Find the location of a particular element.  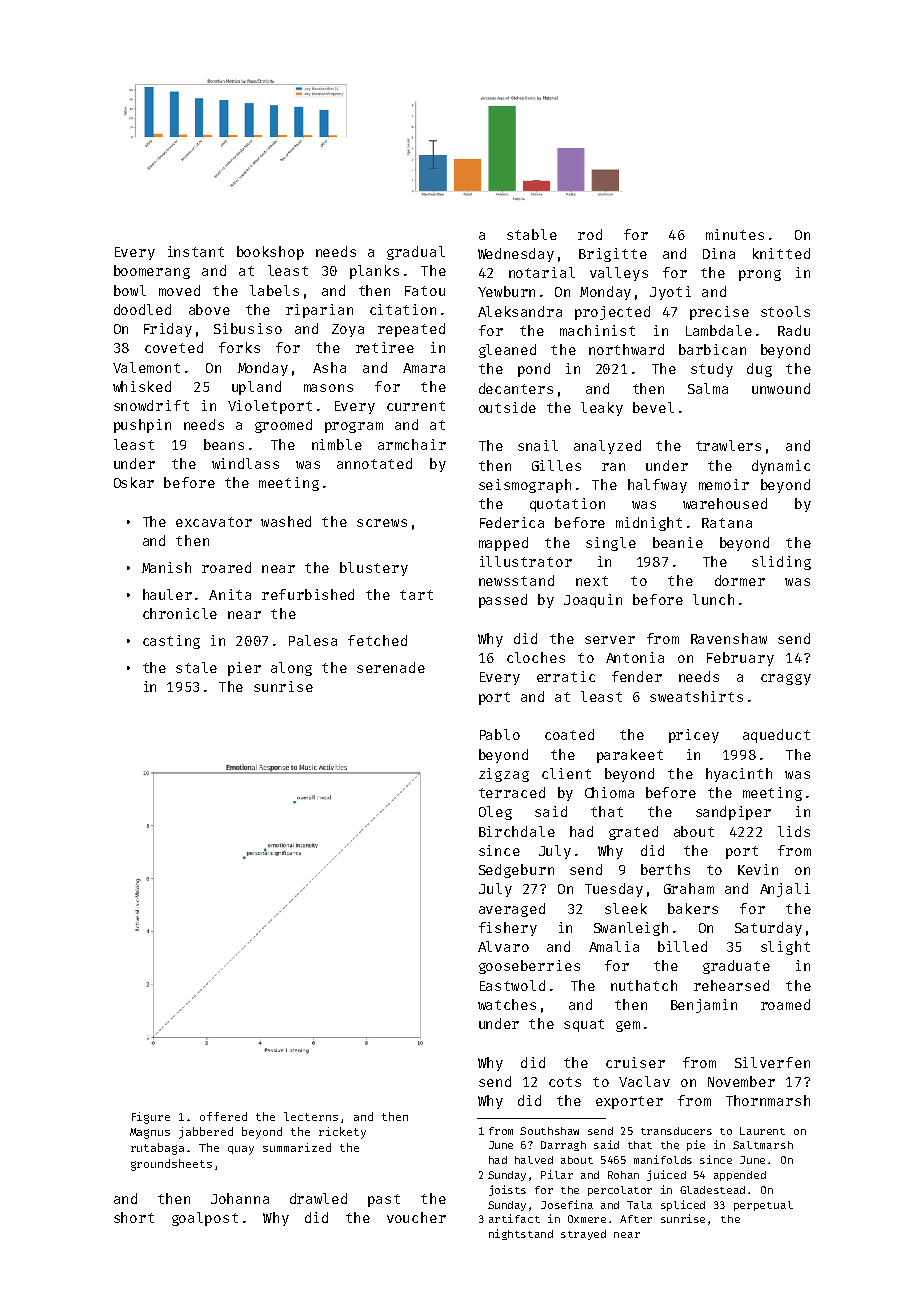

passed is located at coordinates (503, 601).
